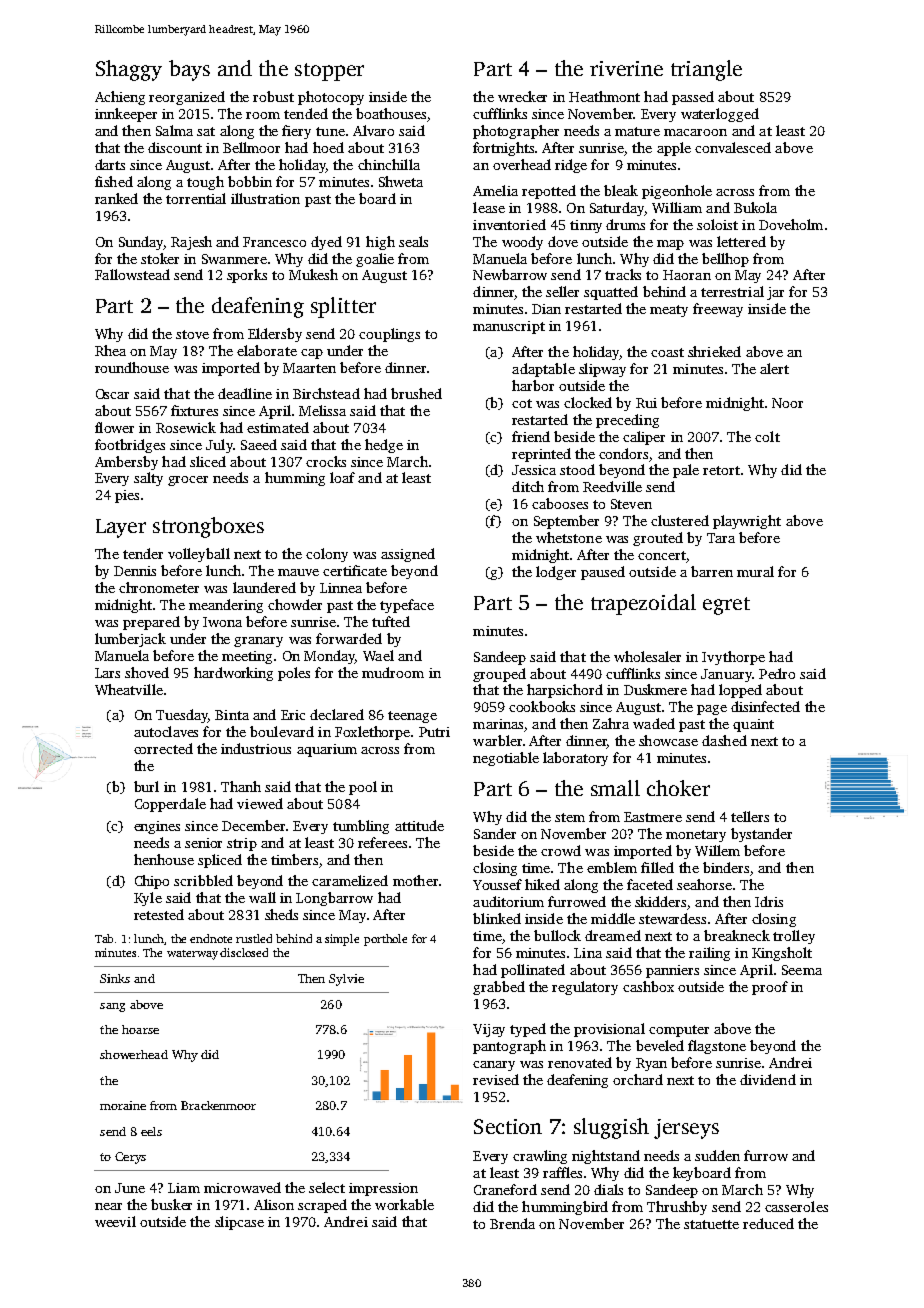 This document has height=1308, width=924. I want to click on passed, so click(693, 98).
